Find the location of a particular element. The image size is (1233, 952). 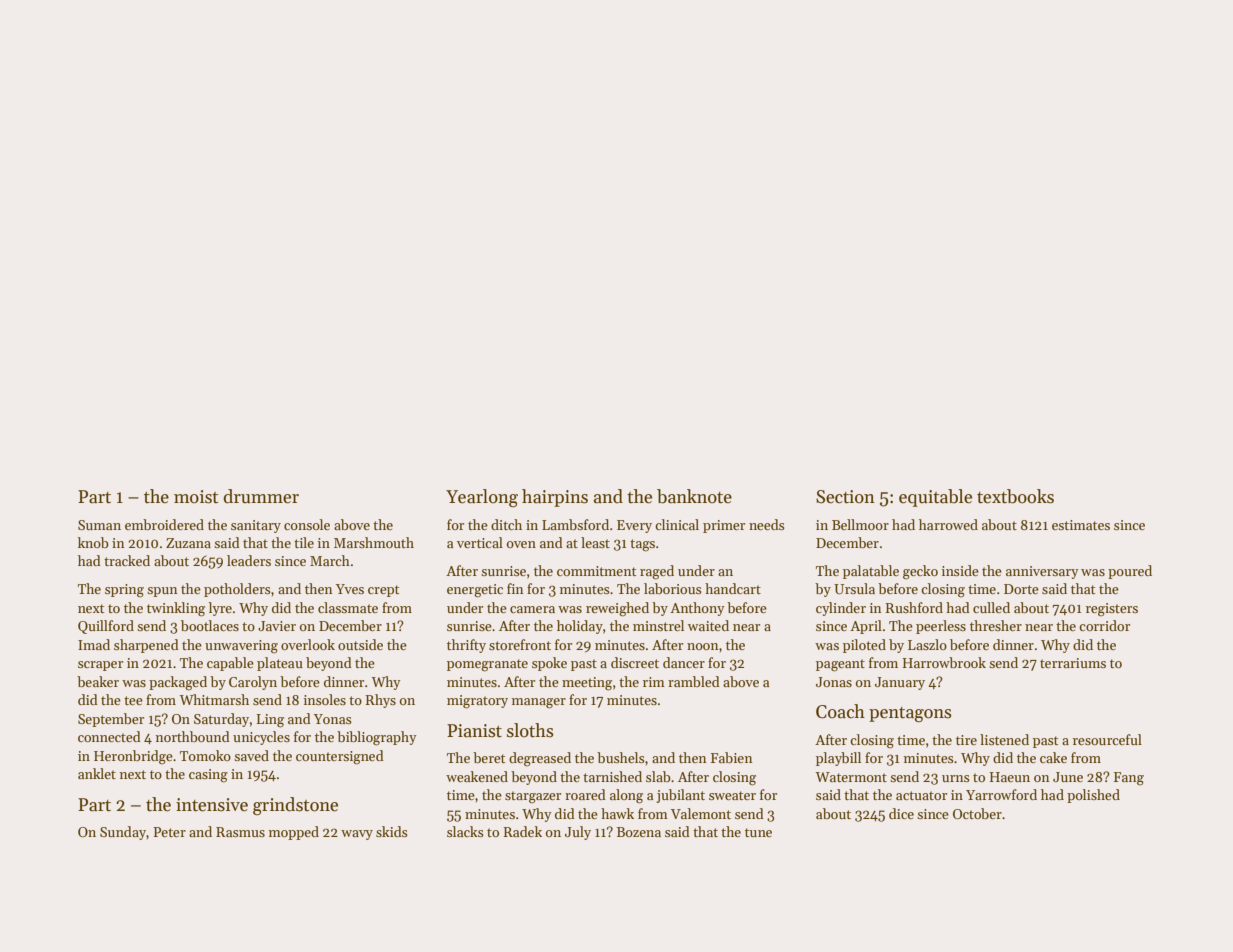

Sunday is located at coordinates (123, 833).
